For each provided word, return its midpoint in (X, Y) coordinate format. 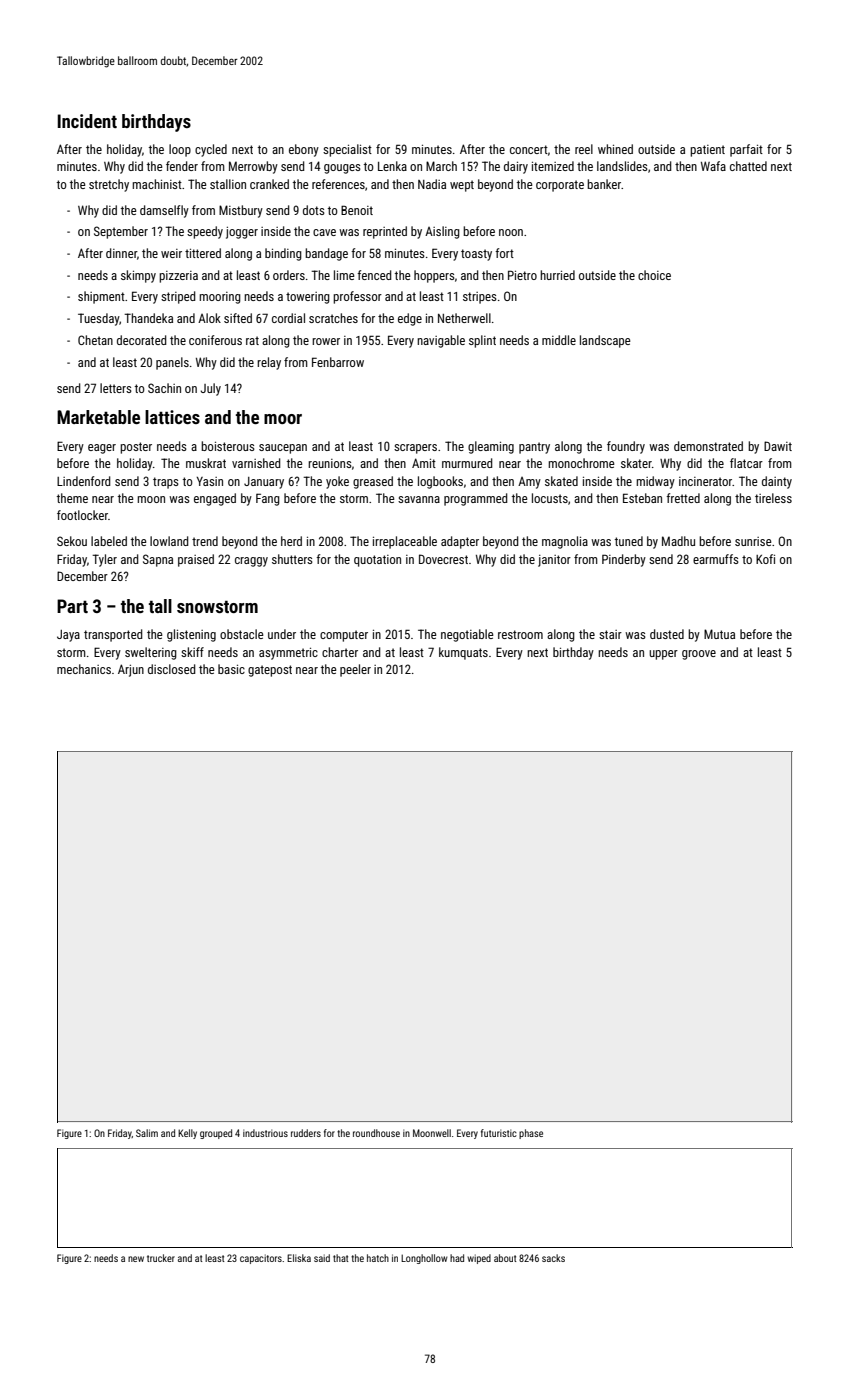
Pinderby (624, 560)
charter (340, 652)
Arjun (131, 670)
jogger (242, 233)
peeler (355, 670)
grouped (216, 1134)
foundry (626, 447)
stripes (480, 298)
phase (531, 1134)
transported (113, 635)
